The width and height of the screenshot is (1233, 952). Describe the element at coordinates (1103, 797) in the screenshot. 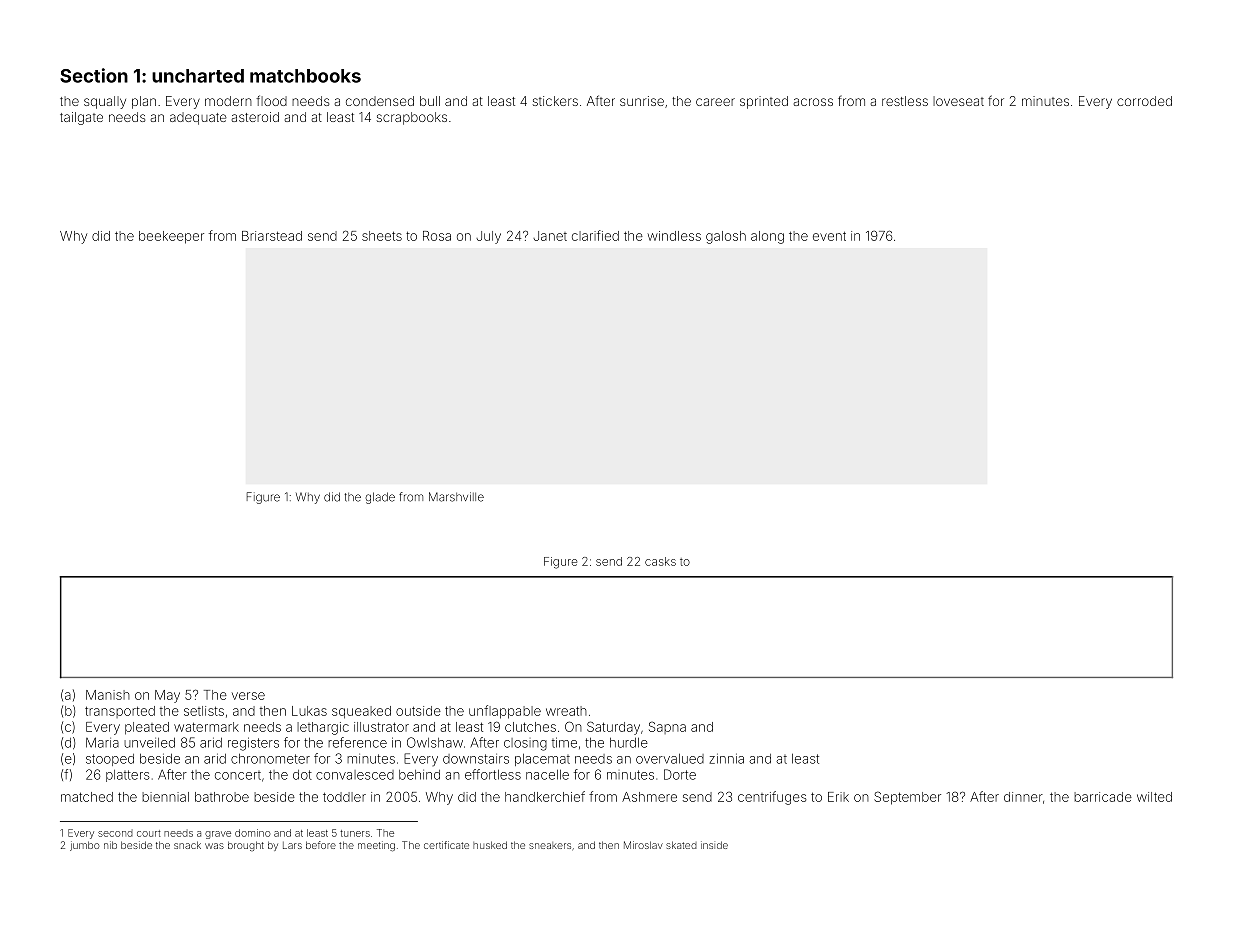

I see `barricade` at that location.
